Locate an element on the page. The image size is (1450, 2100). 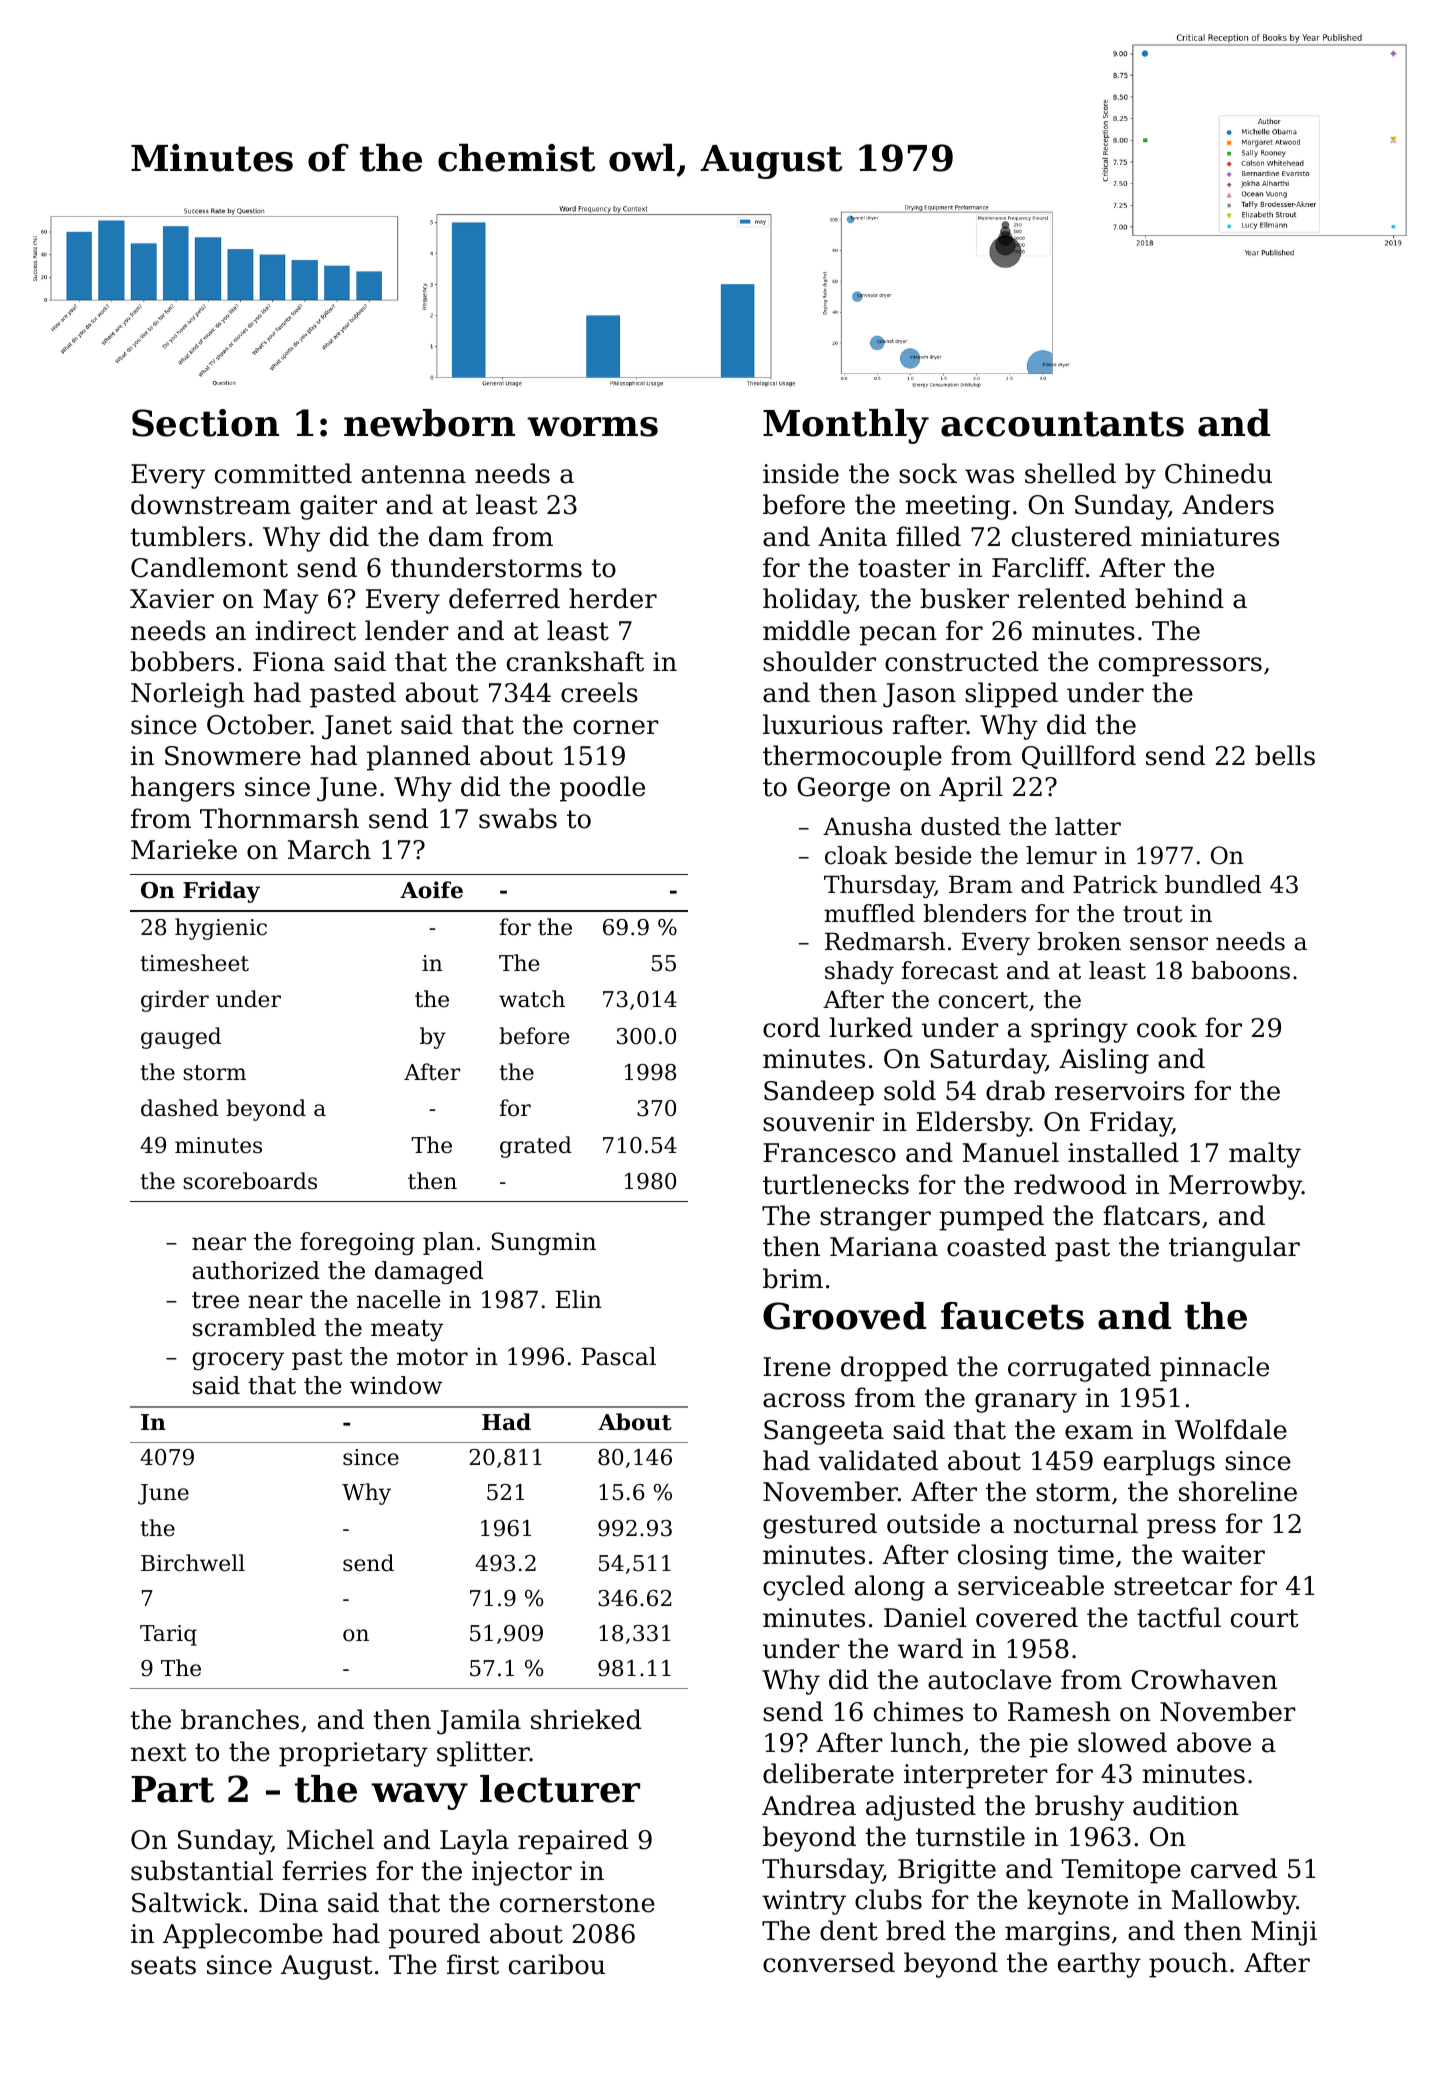
faucets is located at coordinates (1012, 1316).
